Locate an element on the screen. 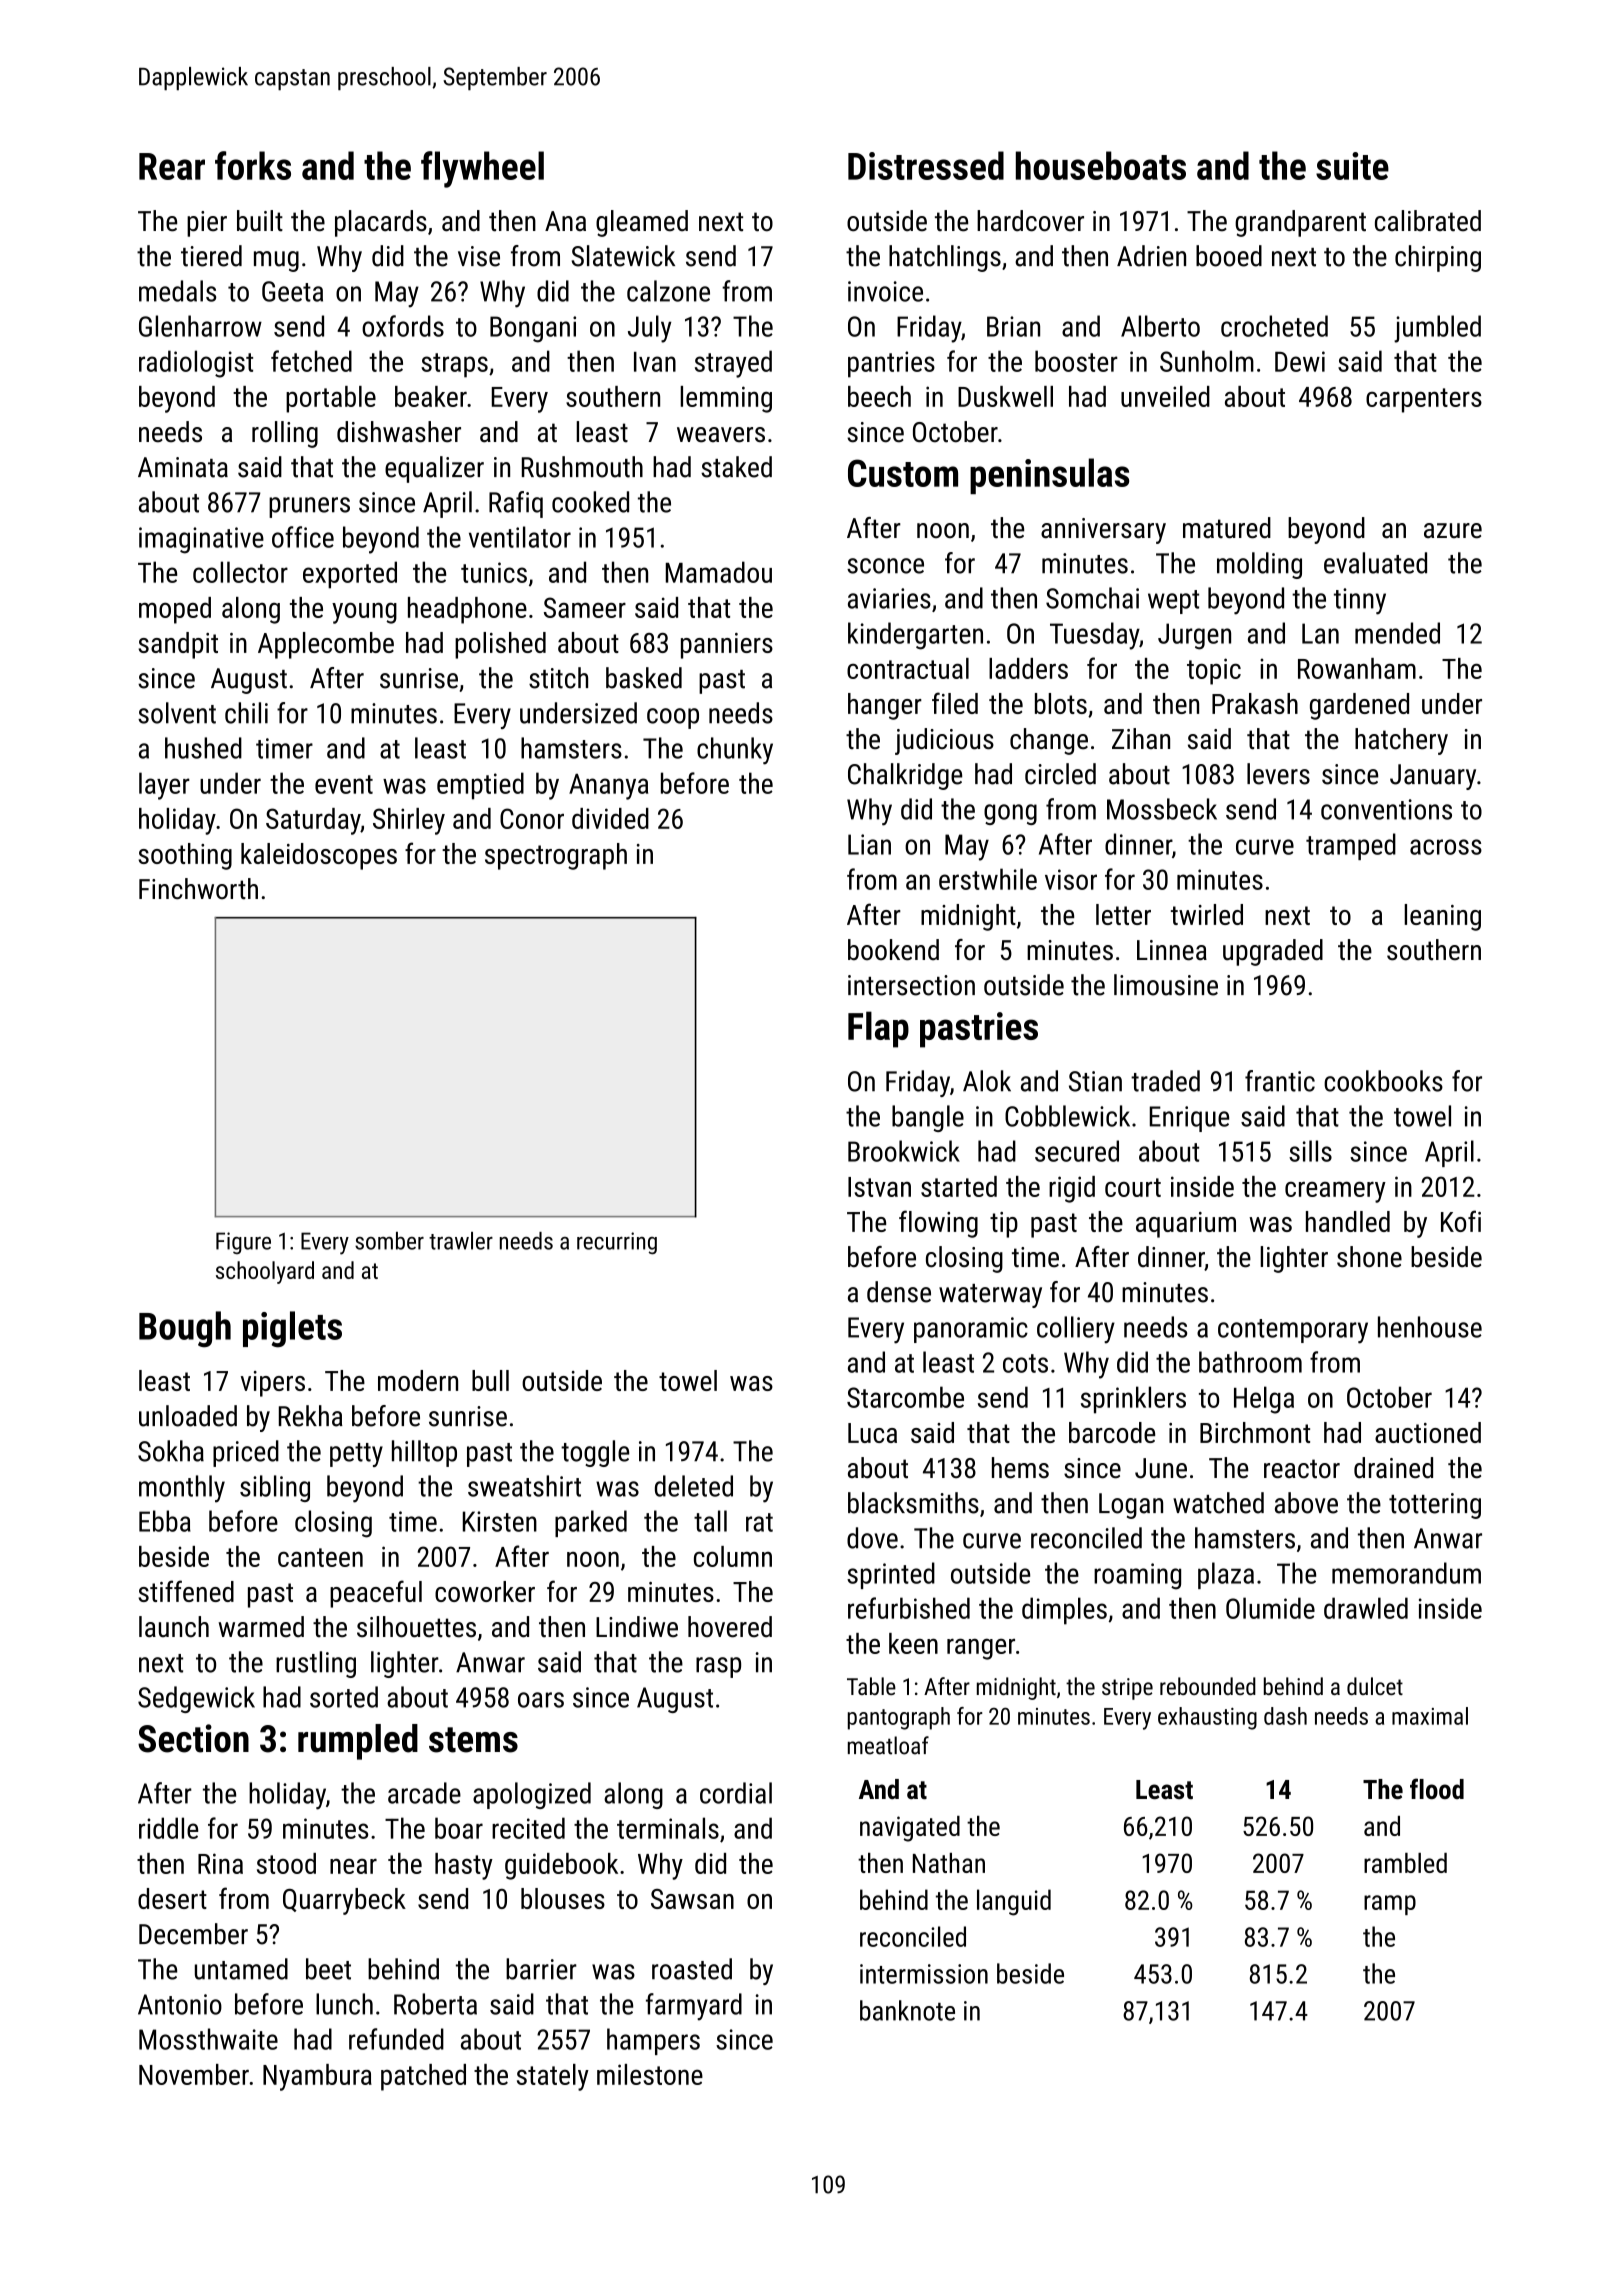 This screenshot has width=1620, height=2292. forks is located at coordinates (253, 165).
